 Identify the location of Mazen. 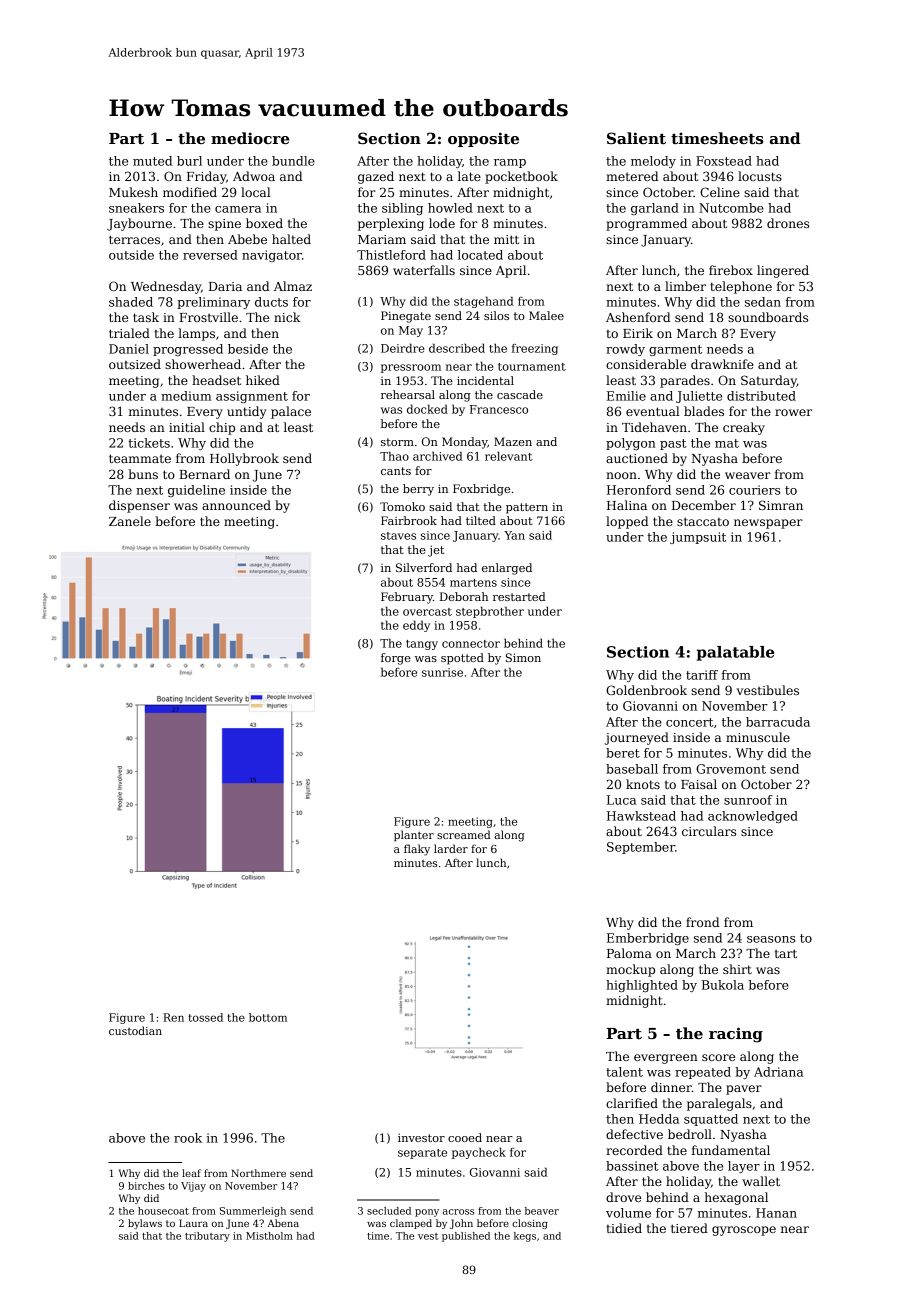
(513, 441).
